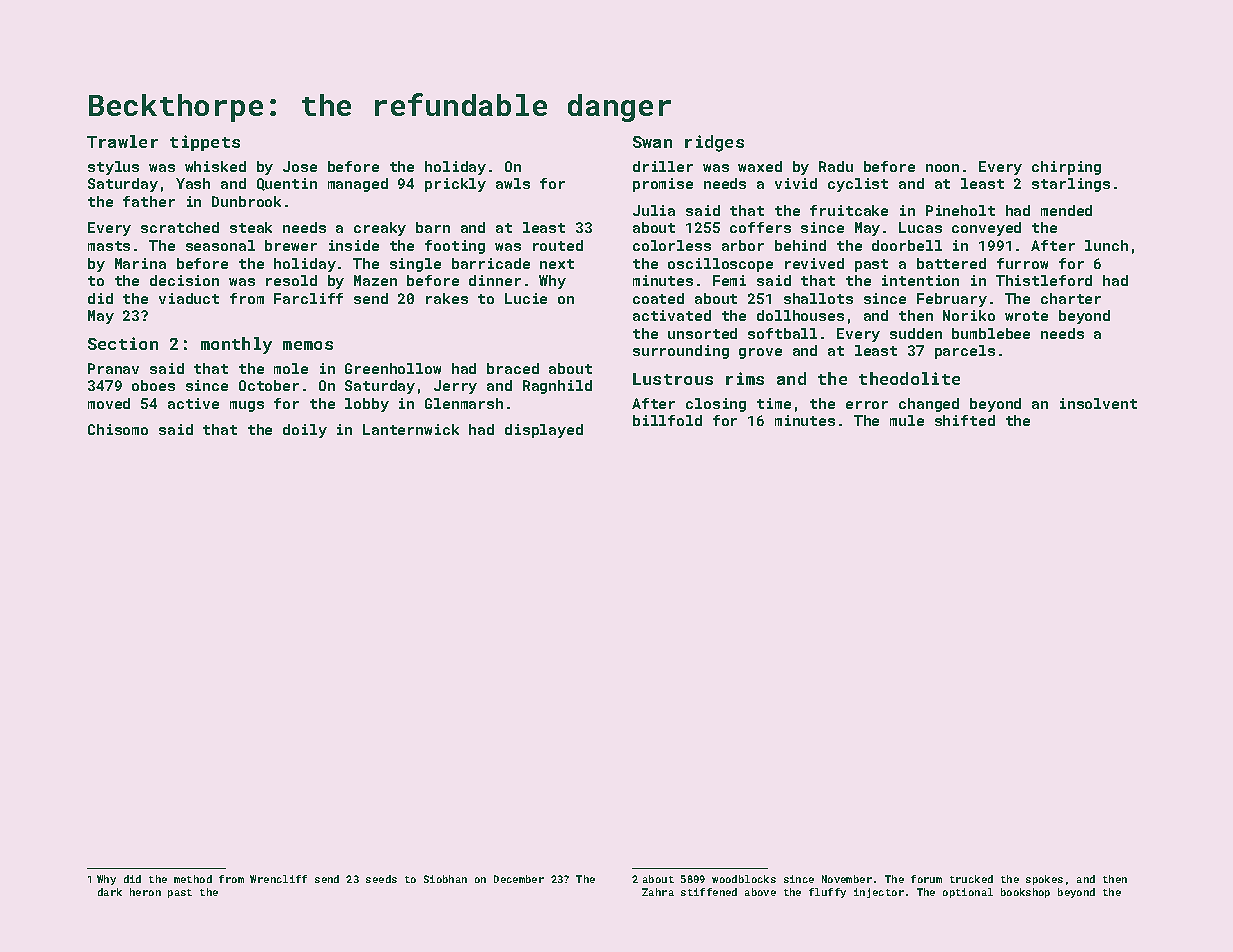 The image size is (1233, 952). I want to click on Wrencliff, so click(278, 879).
